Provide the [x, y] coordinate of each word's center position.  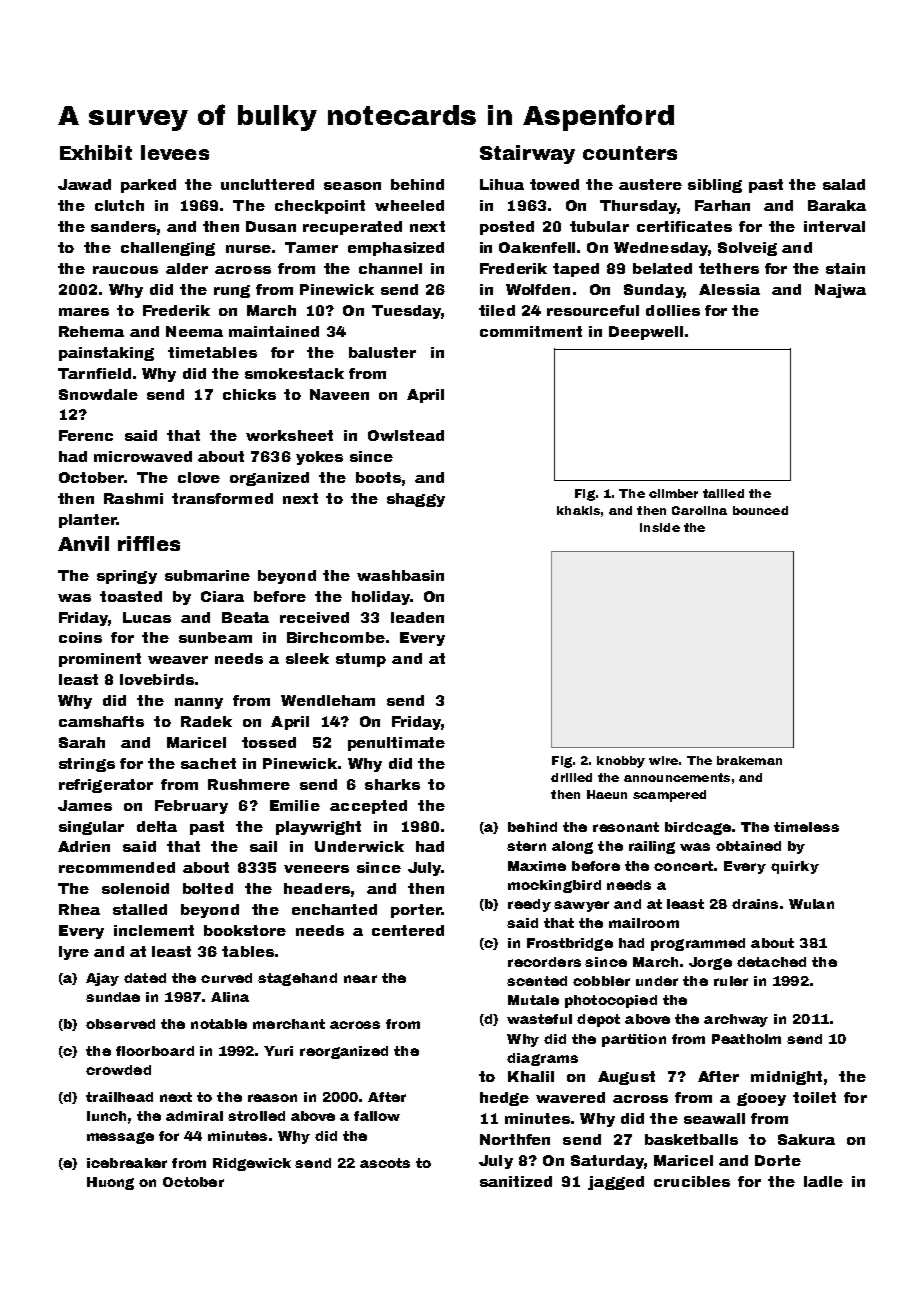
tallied [723, 493]
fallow [377, 1116]
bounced [760, 510]
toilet [814, 1097]
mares [84, 312]
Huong [110, 1183]
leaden [417, 617]
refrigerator [106, 786]
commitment [531, 331]
